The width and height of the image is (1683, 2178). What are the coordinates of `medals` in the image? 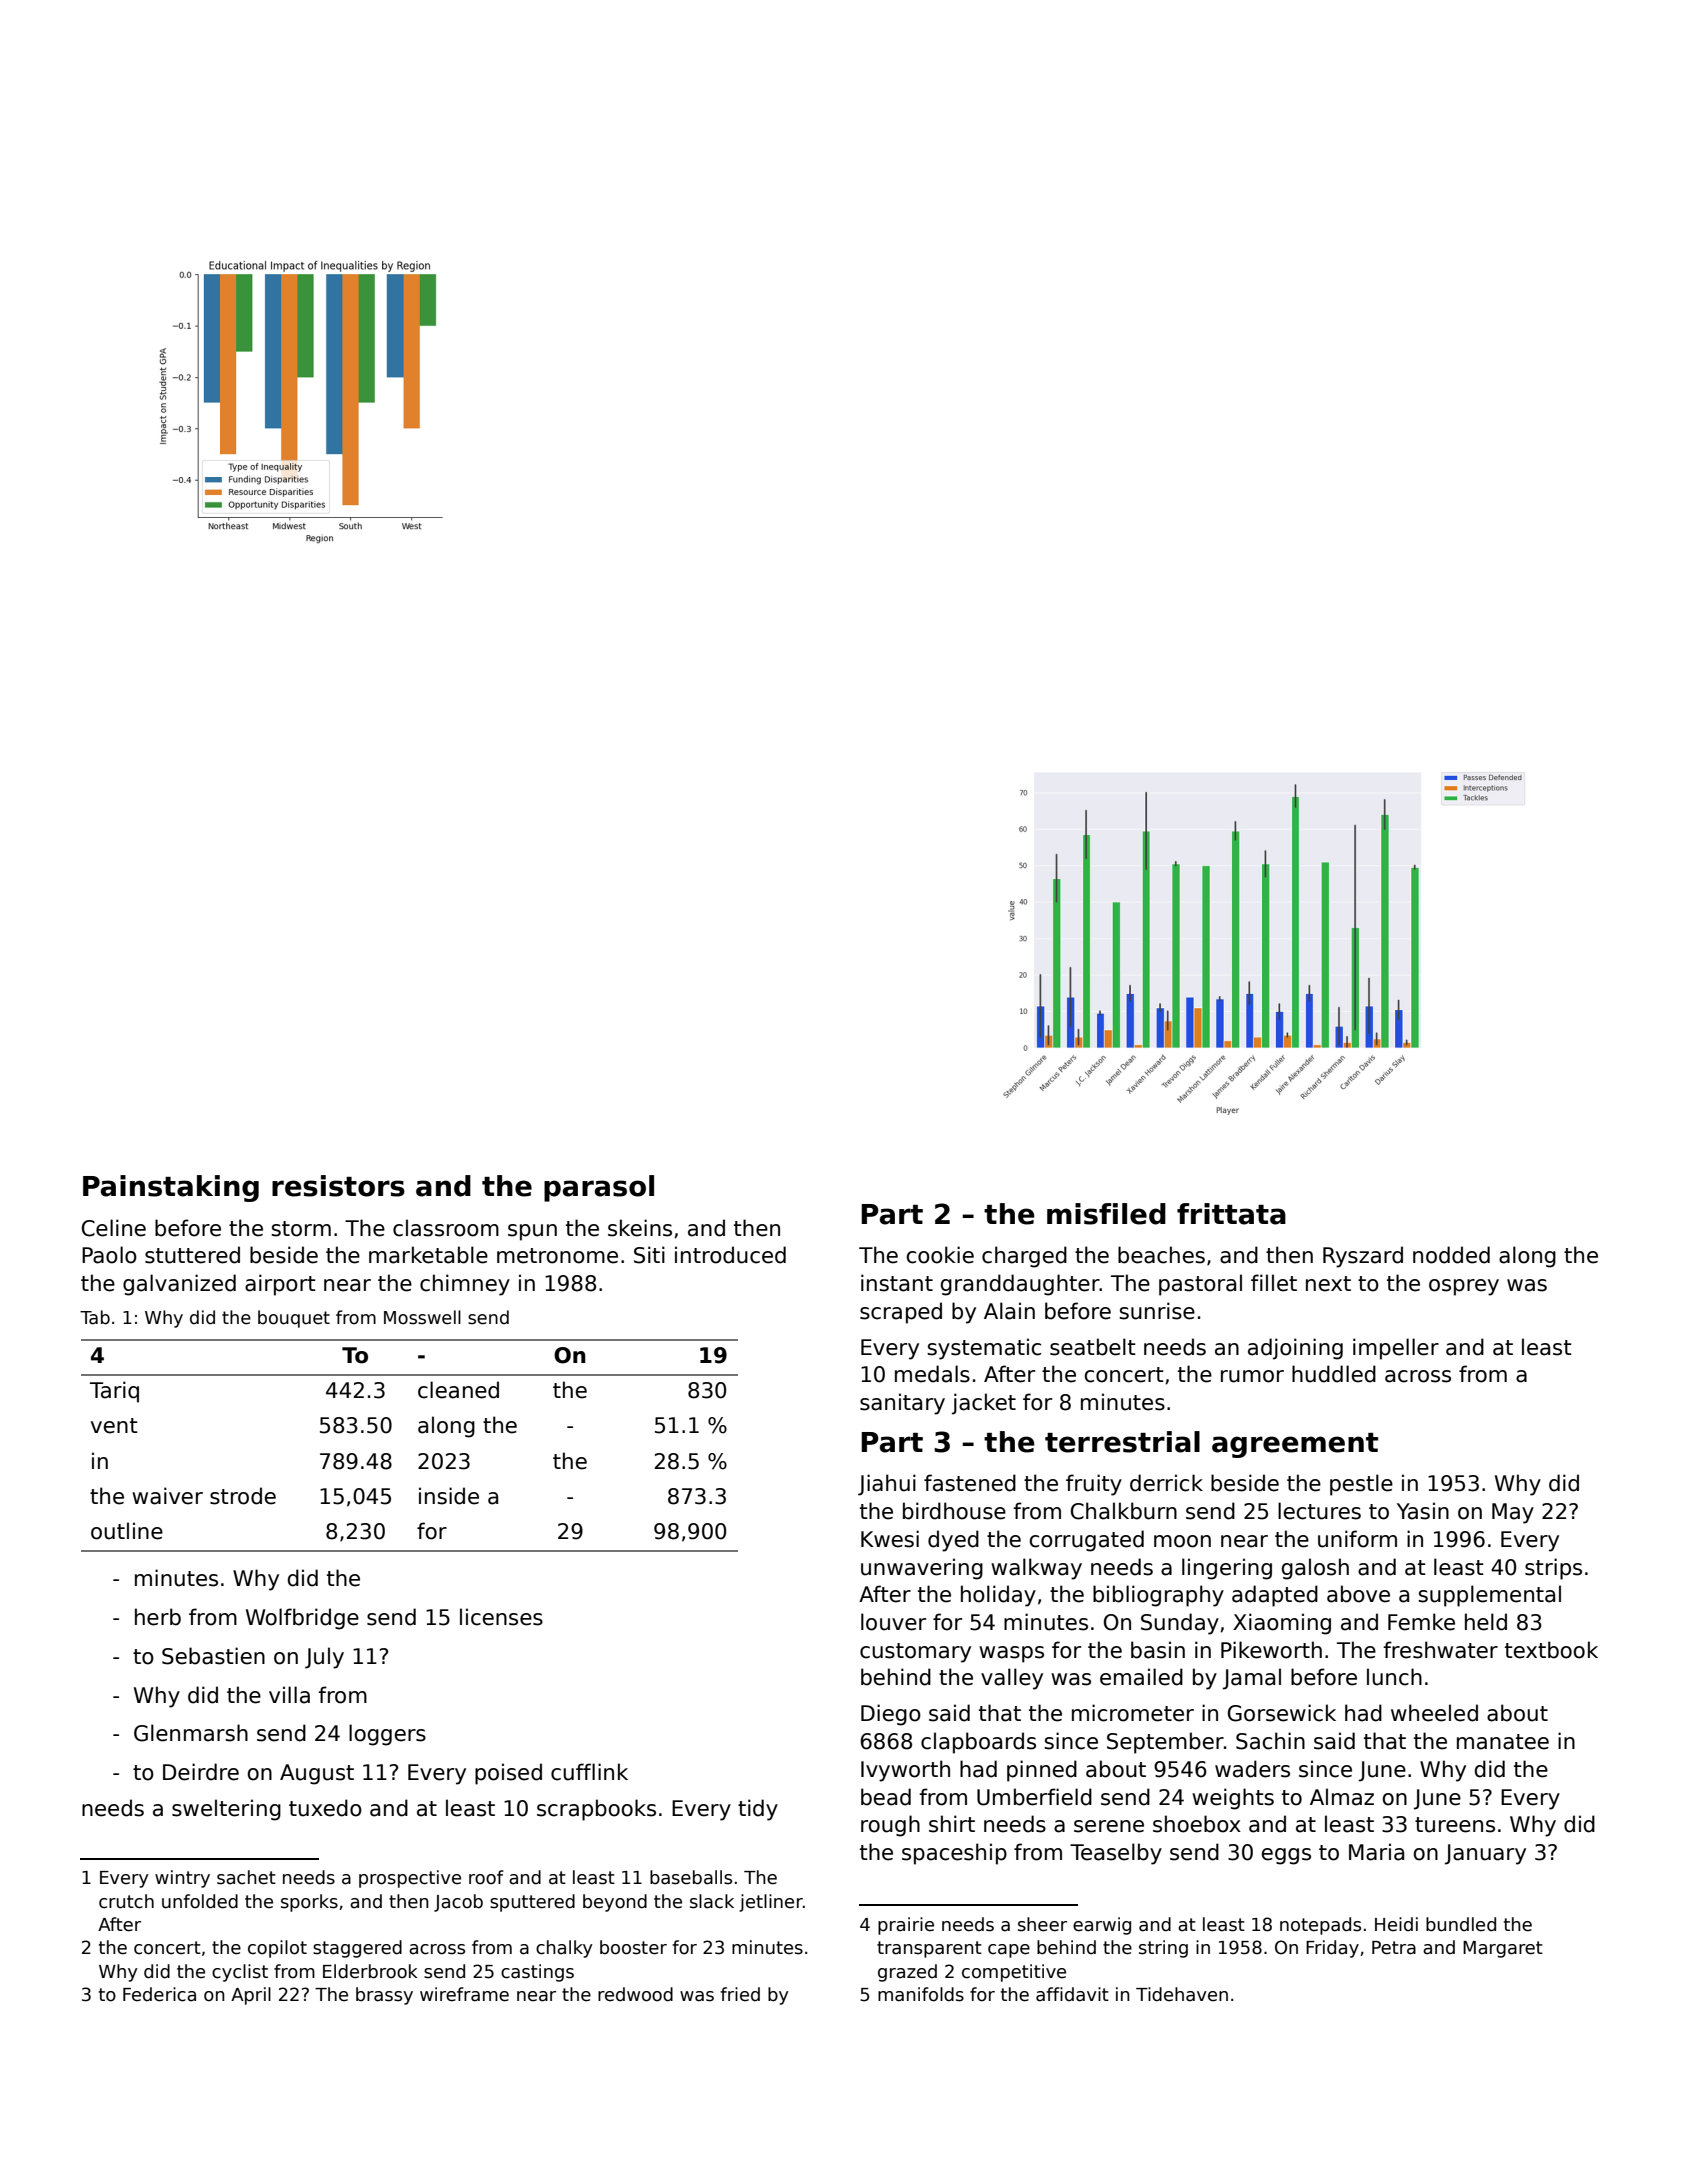 It's located at (932, 1374).
